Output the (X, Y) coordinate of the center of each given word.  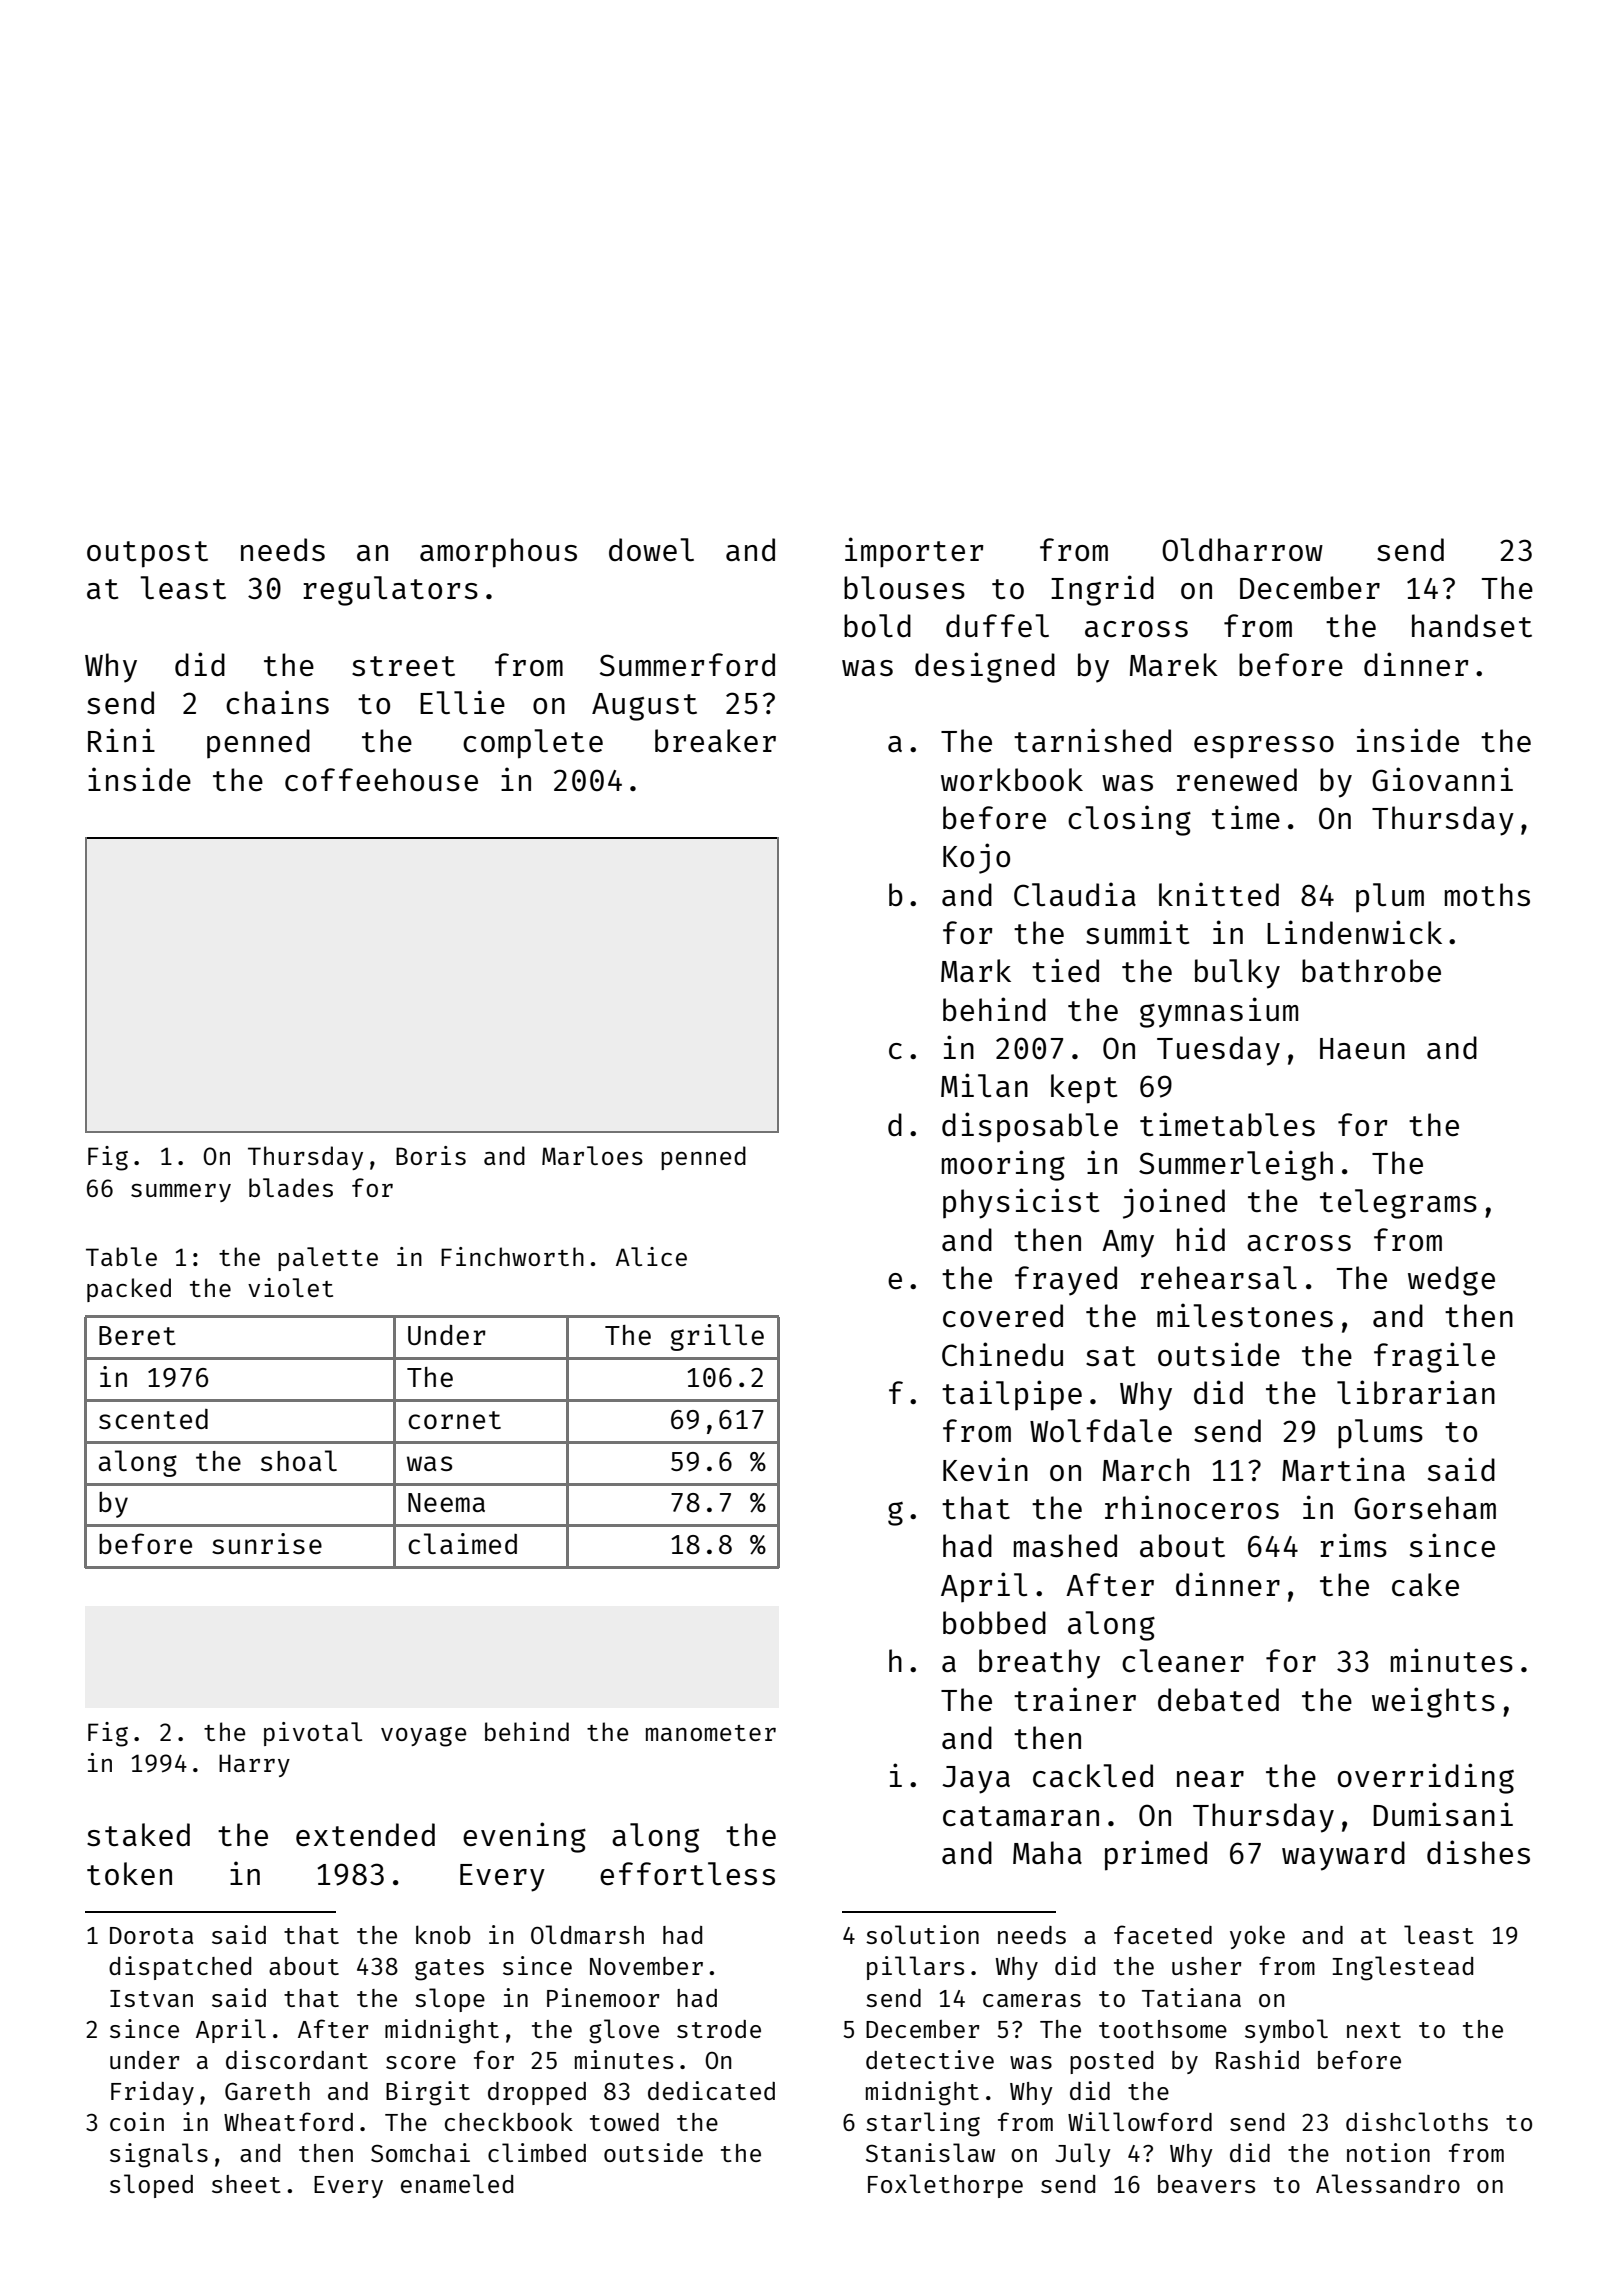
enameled (457, 2183)
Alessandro (1388, 2183)
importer (914, 552)
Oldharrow (1242, 549)
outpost (147, 554)
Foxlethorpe (945, 2186)
